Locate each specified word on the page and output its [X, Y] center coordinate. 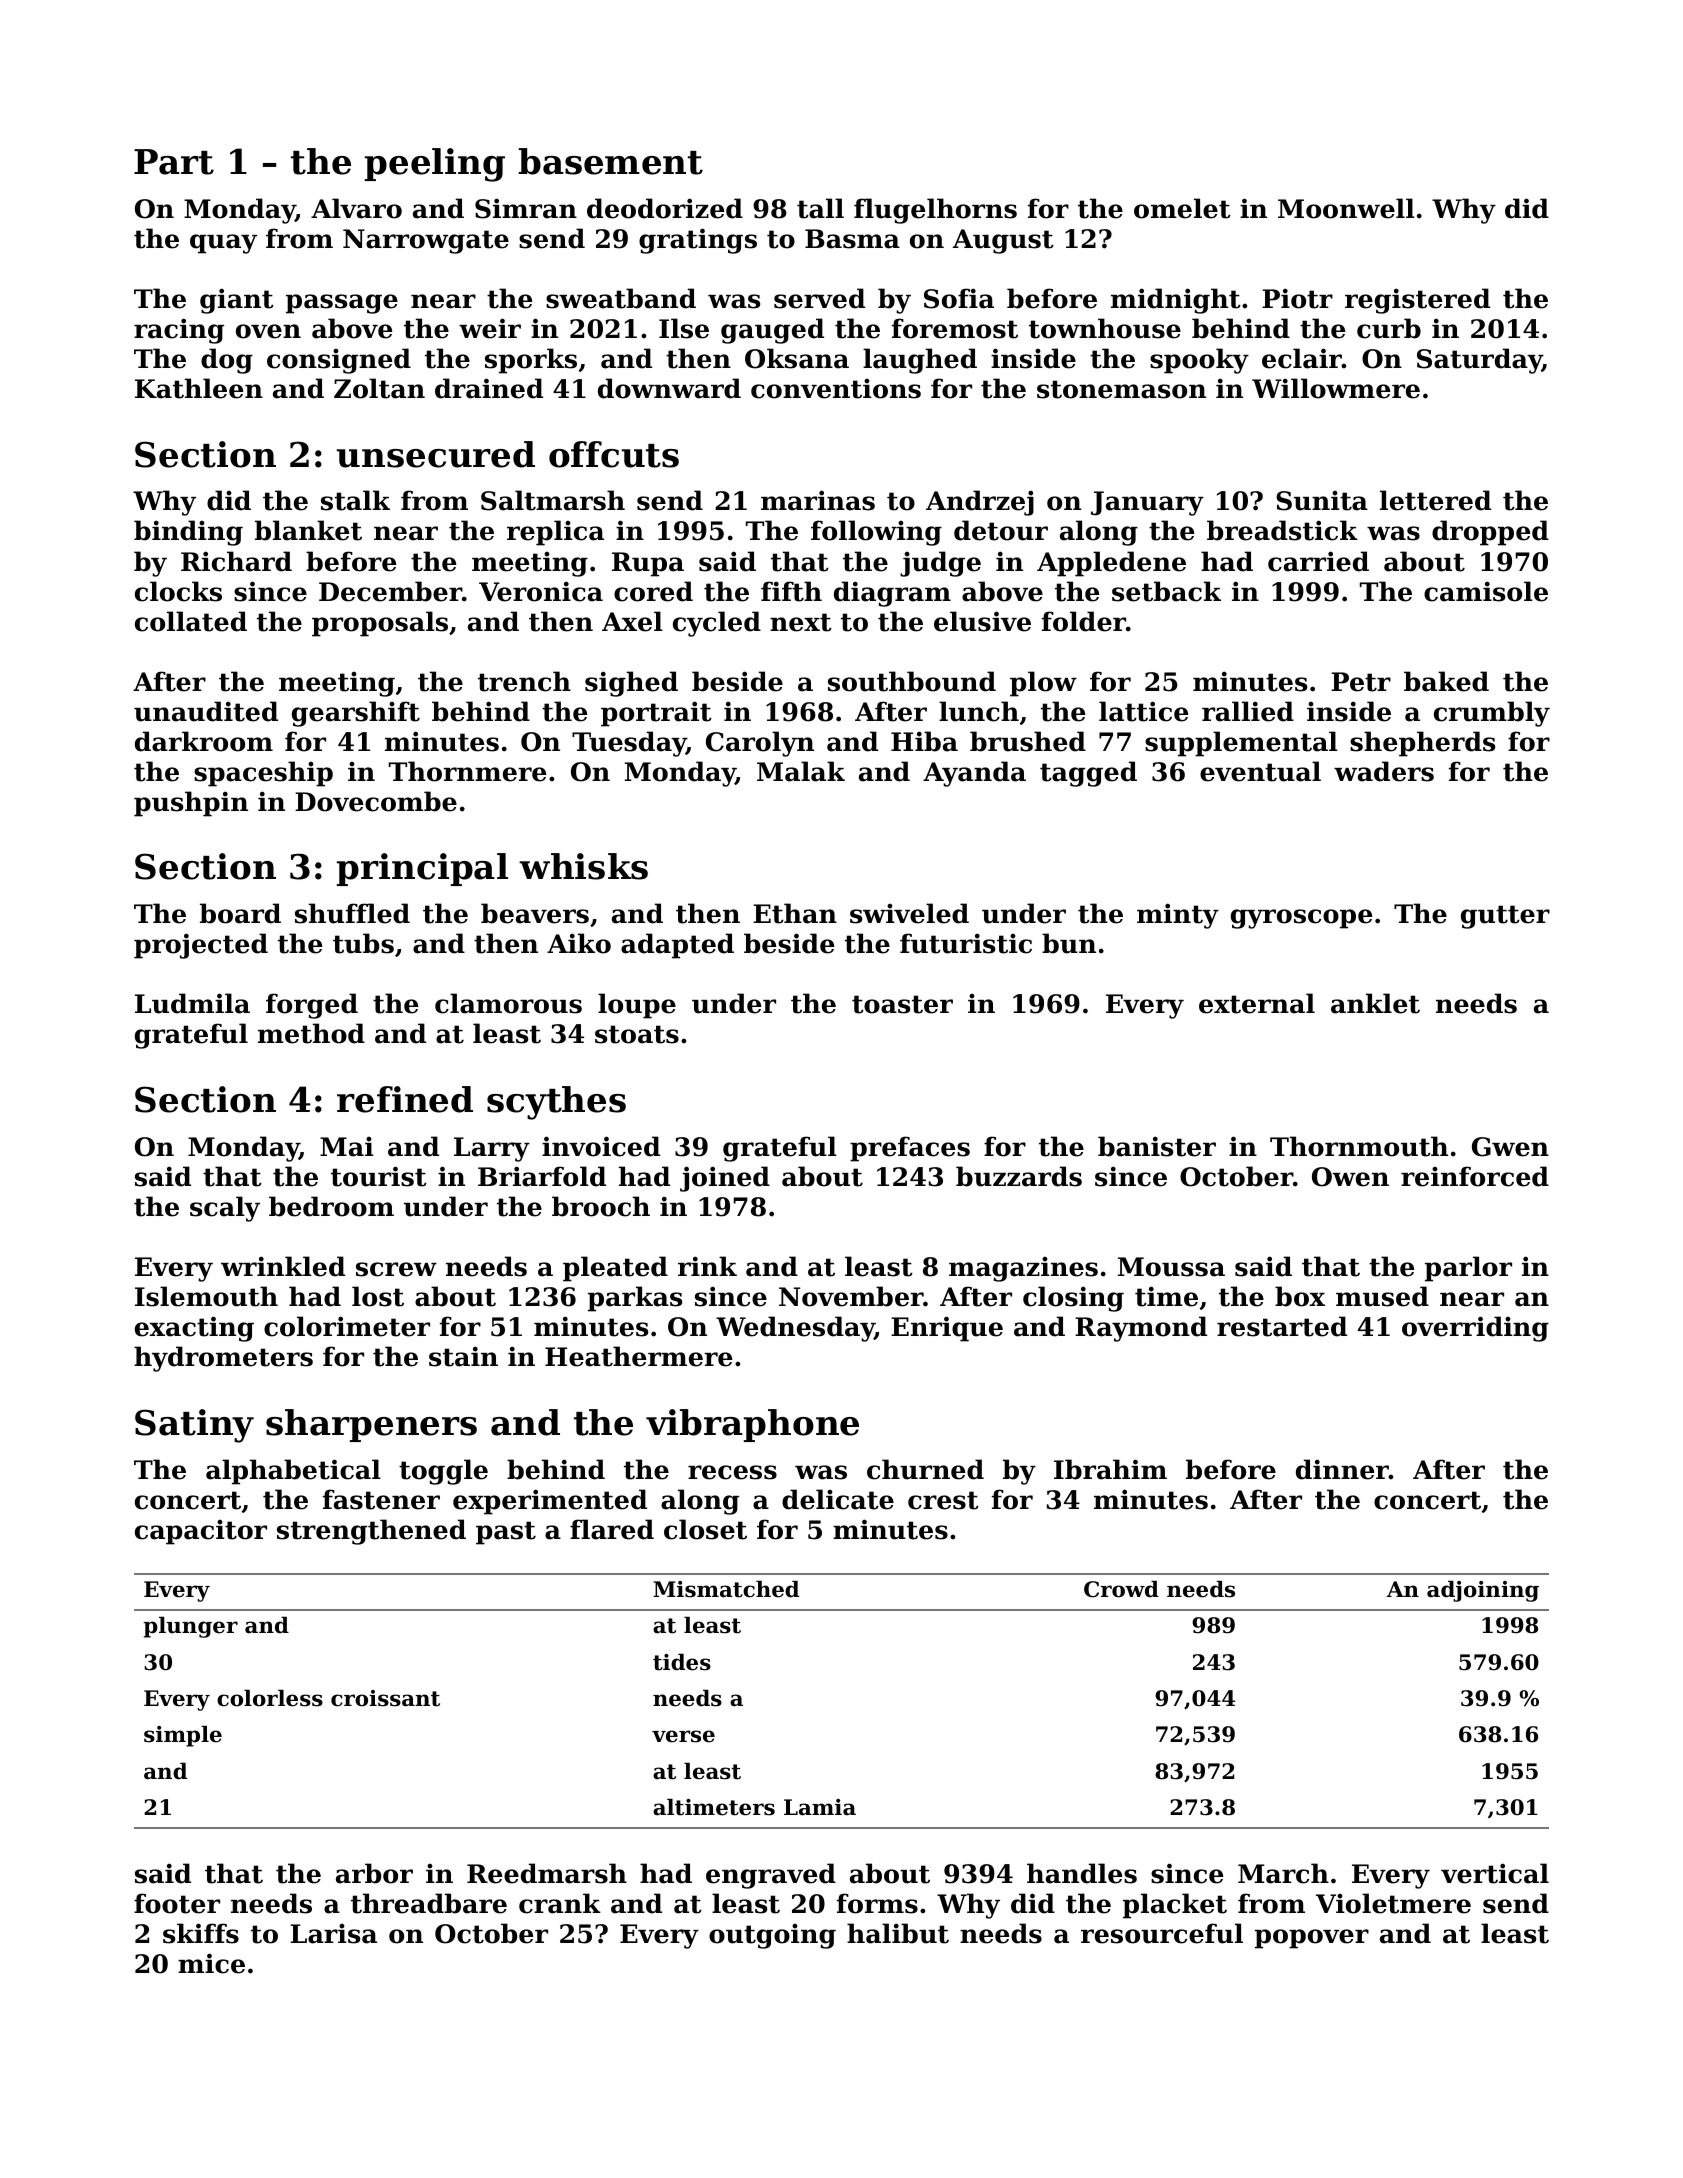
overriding [1475, 1329]
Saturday [1479, 361]
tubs [363, 943]
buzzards [1019, 1176]
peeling [435, 165]
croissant [385, 1698]
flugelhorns [935, 211]
